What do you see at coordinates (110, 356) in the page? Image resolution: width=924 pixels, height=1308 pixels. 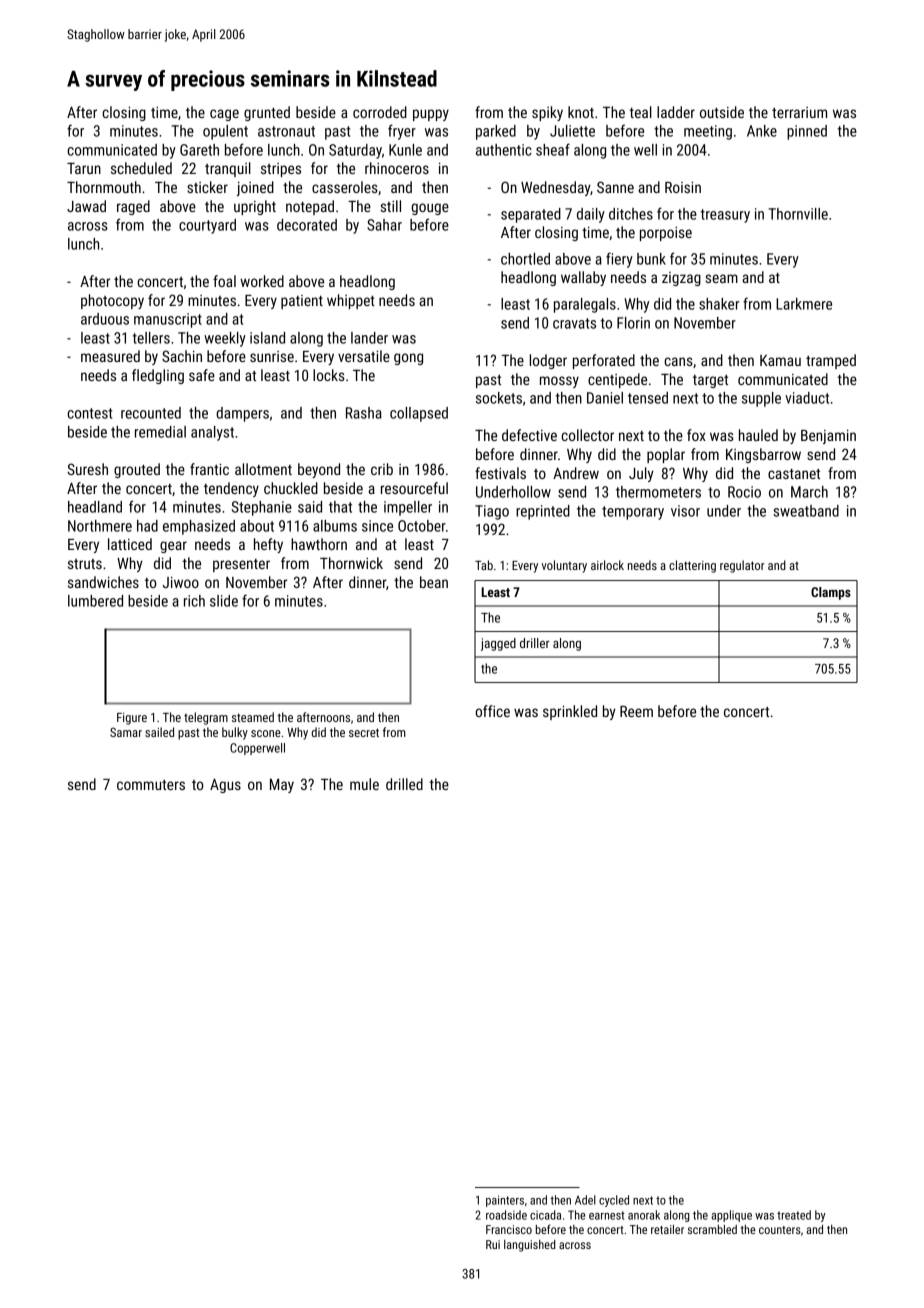 I see `measured` at bounding box center [110, 356].
